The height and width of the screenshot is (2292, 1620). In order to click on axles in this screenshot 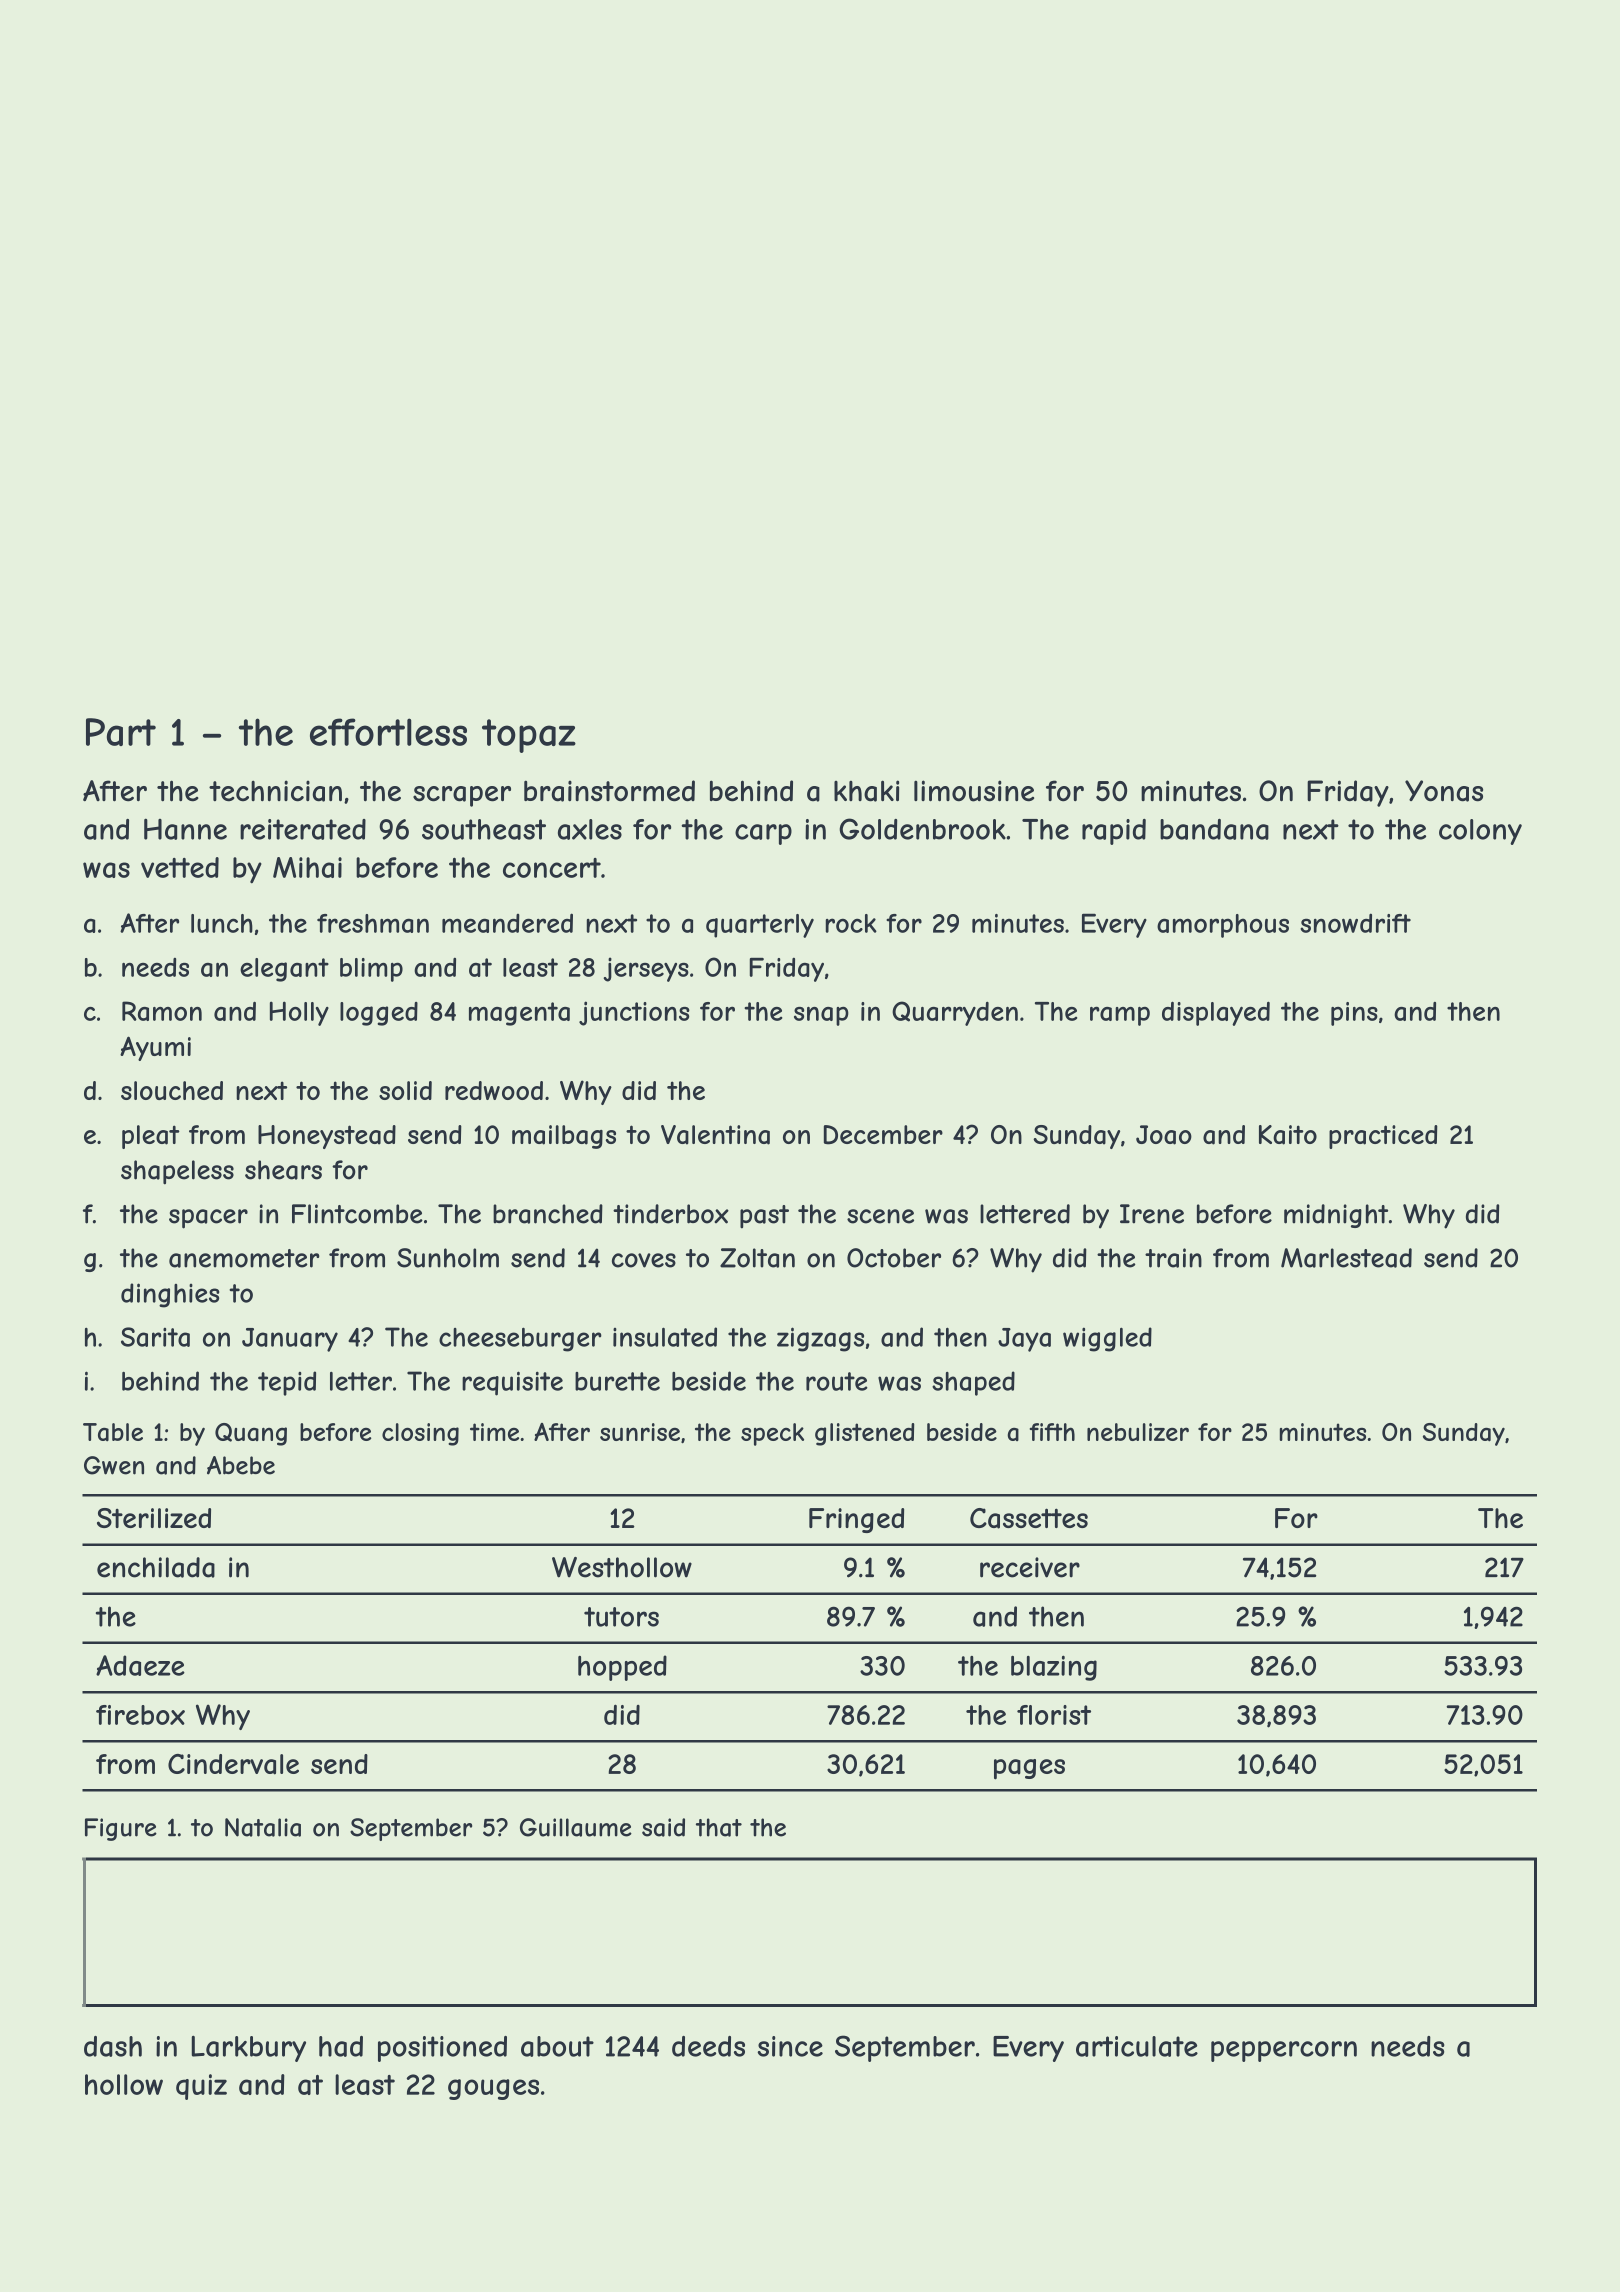, I will do `click(590, 829)`.
